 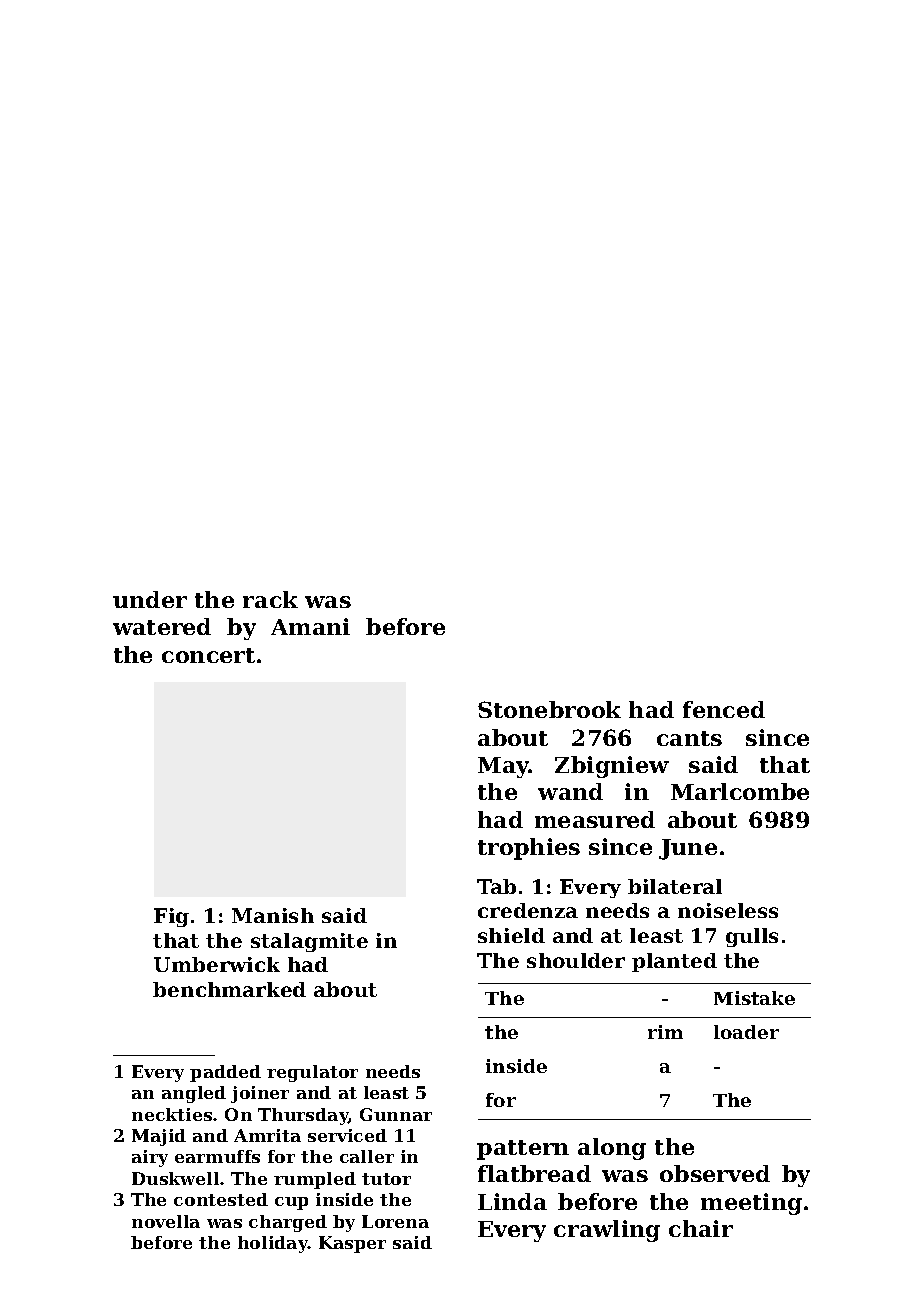 What do you see at coordinates (270, 599) in the page?
I see `rack` at bounding box center [270, 599].
